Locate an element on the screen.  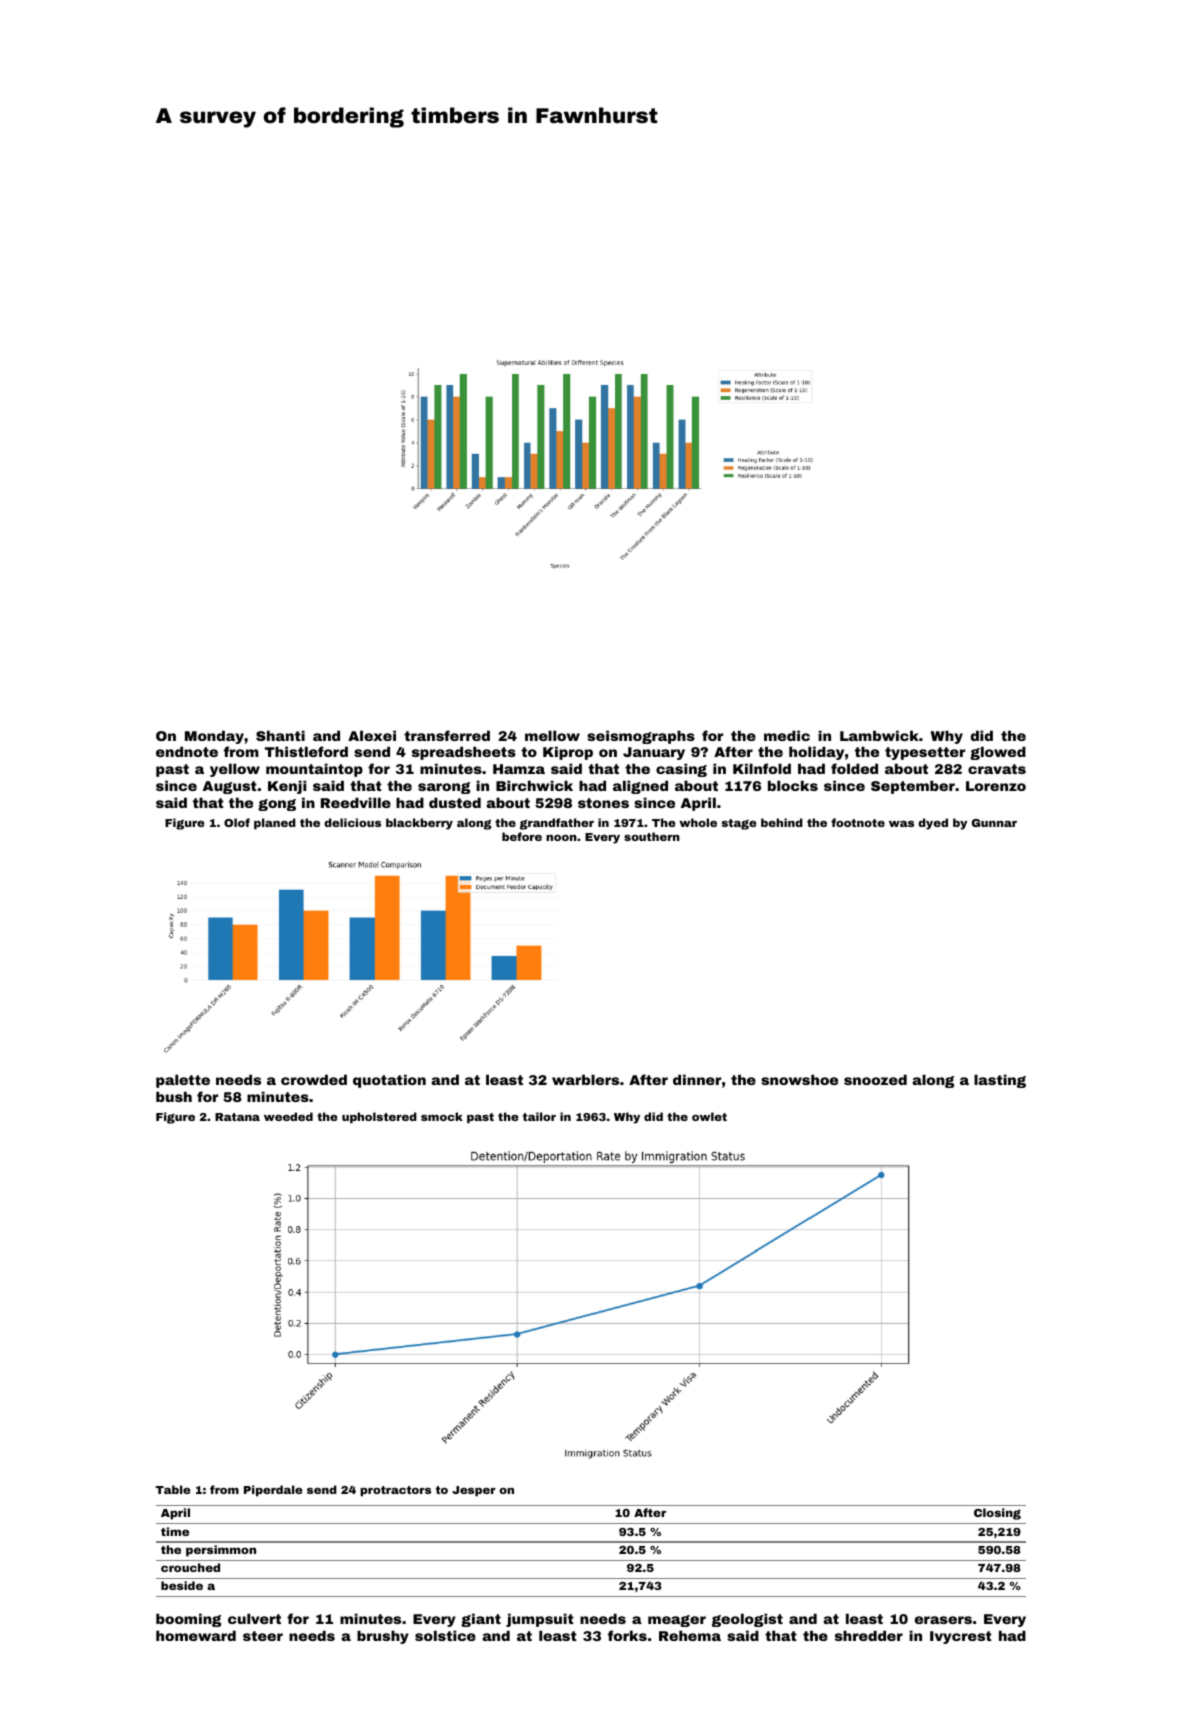
tailor is located at coordinates (539, 1116).
